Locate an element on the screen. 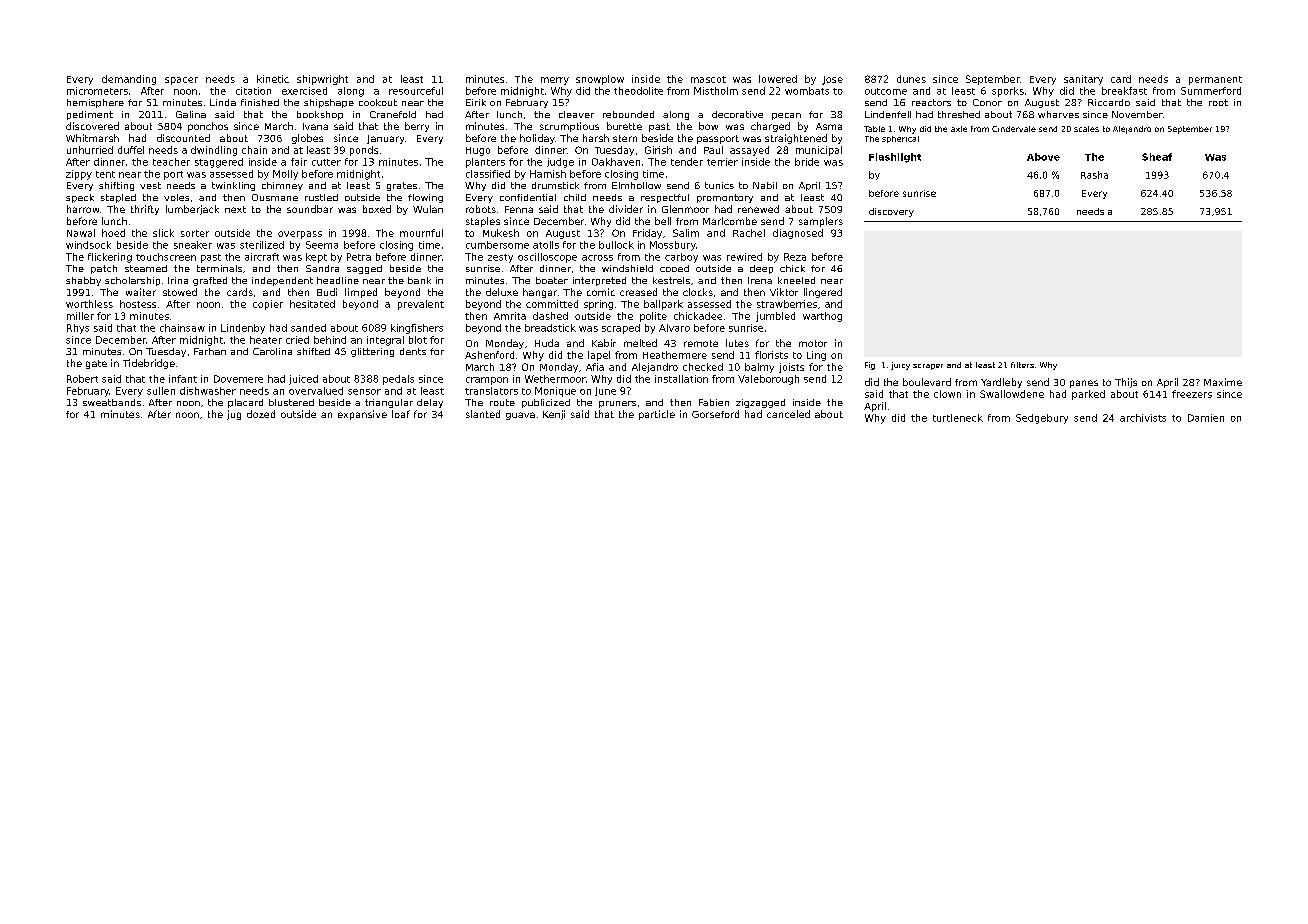 This screenshot has width=1308, height=924. filters is located at coordinates (1022, 365).
